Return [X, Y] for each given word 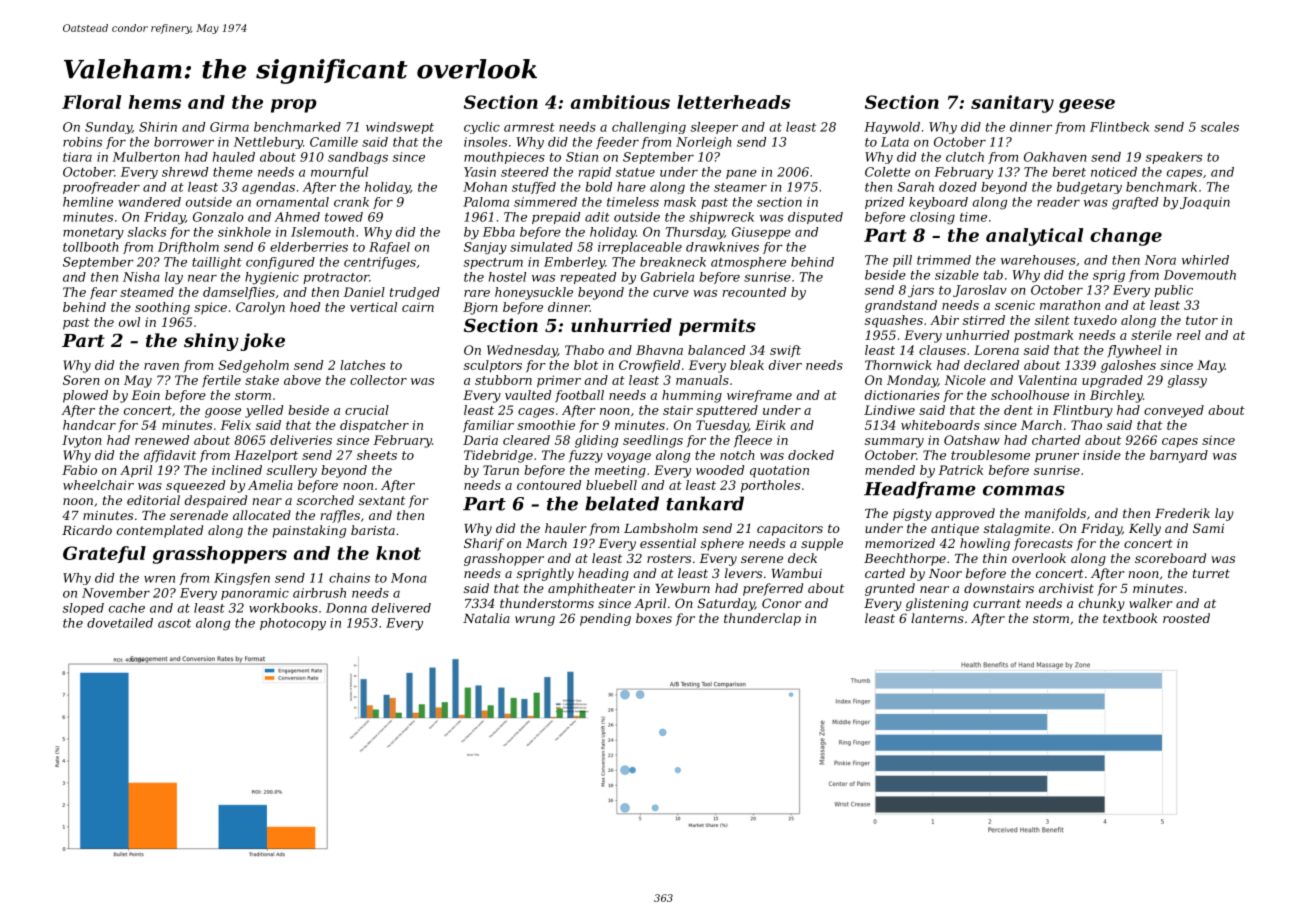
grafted [1135, 203]
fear [103, 293]
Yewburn [682, 588]
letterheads [734, 102]
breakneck [673, 262]
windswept [400, 128]
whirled [1205, 260]
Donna [346, 608]
